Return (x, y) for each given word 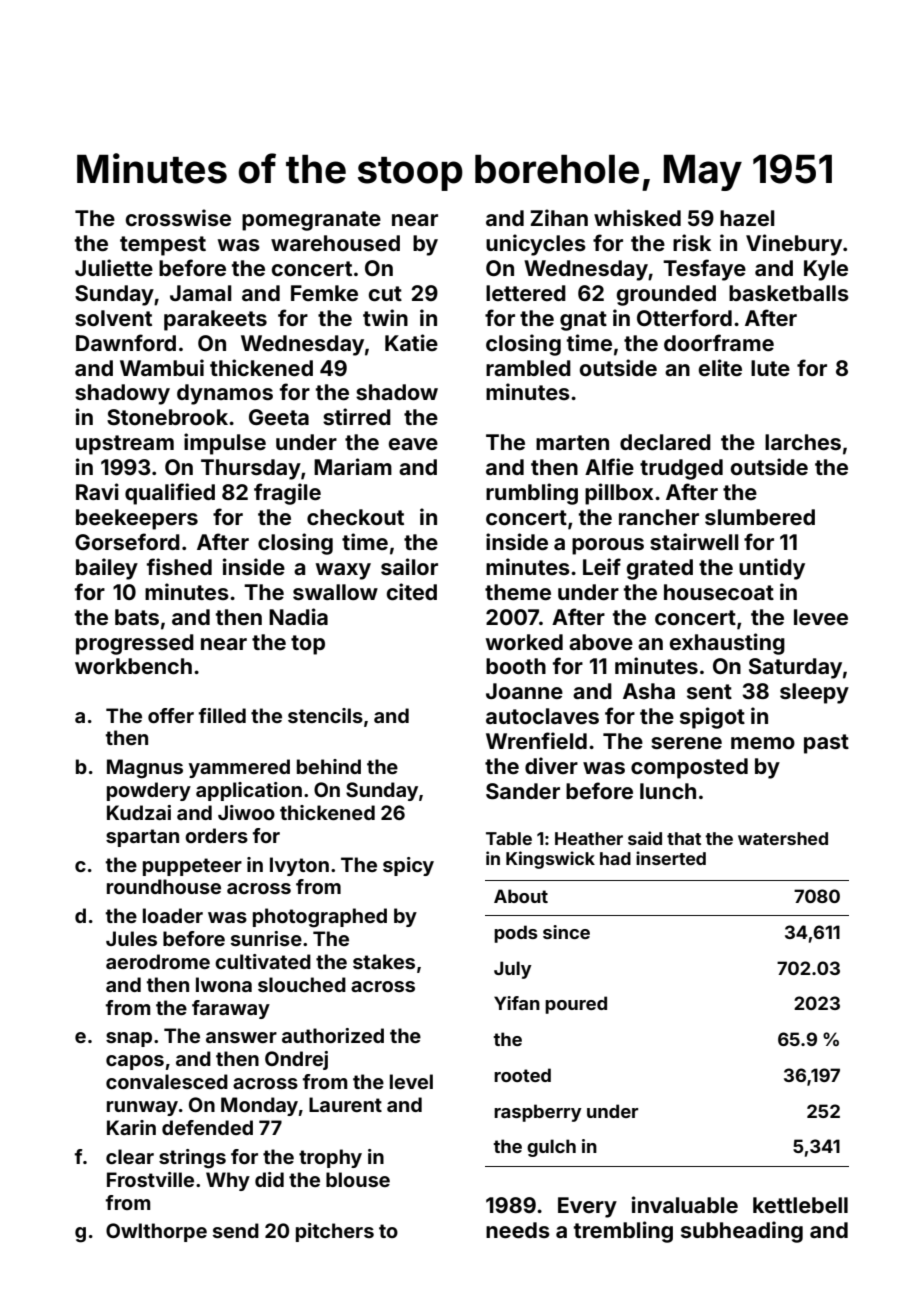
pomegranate (311, 221)
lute (770, 368)
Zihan (559, 217)
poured (576, 1005)
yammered (239, 768)
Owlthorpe (156, 1232)
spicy (408, 866)
